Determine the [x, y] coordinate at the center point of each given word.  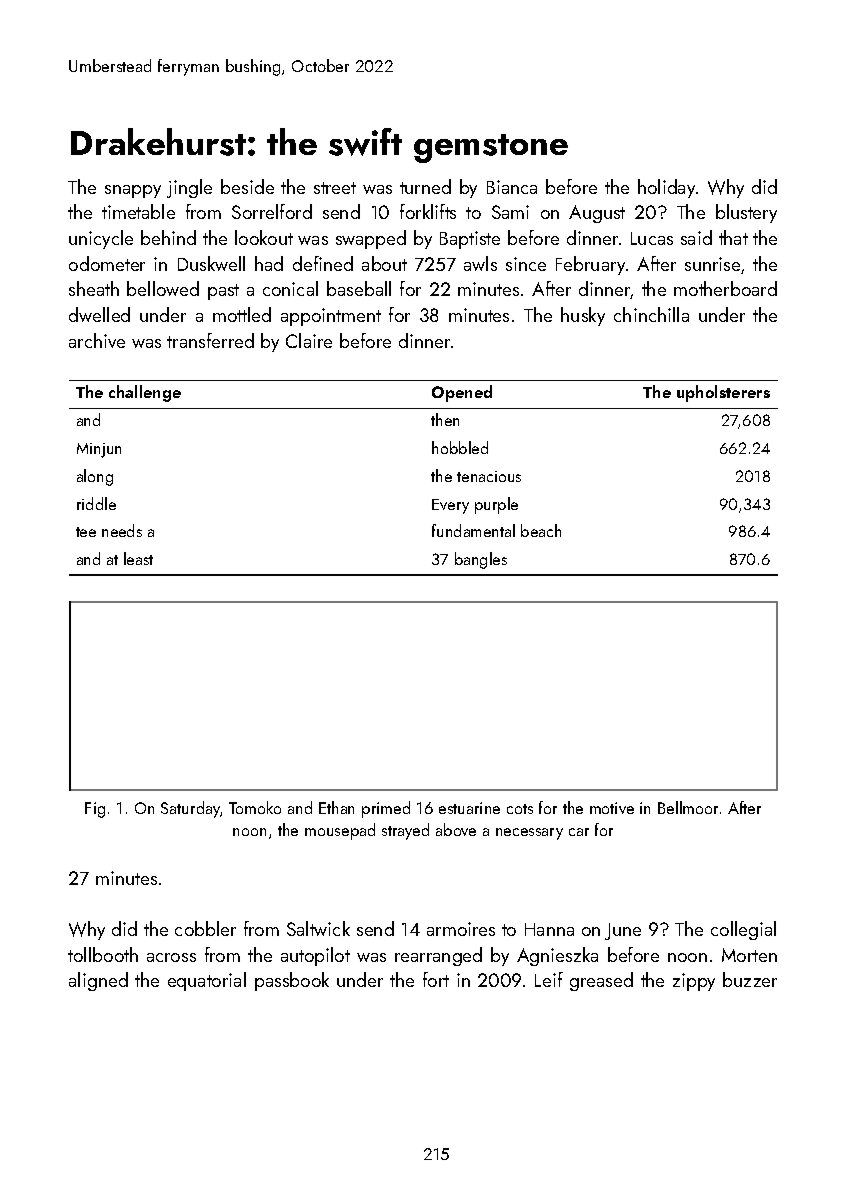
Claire [309, 340]
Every [450, 506]
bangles [481, 560]
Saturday [191, 809]
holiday [666, 188]
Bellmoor [688, 807]
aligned [98, 981]
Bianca [512, 187]
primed [386, 809]
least [138, 558]
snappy [133, 191]
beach [541, 530]
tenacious [489, 476]
